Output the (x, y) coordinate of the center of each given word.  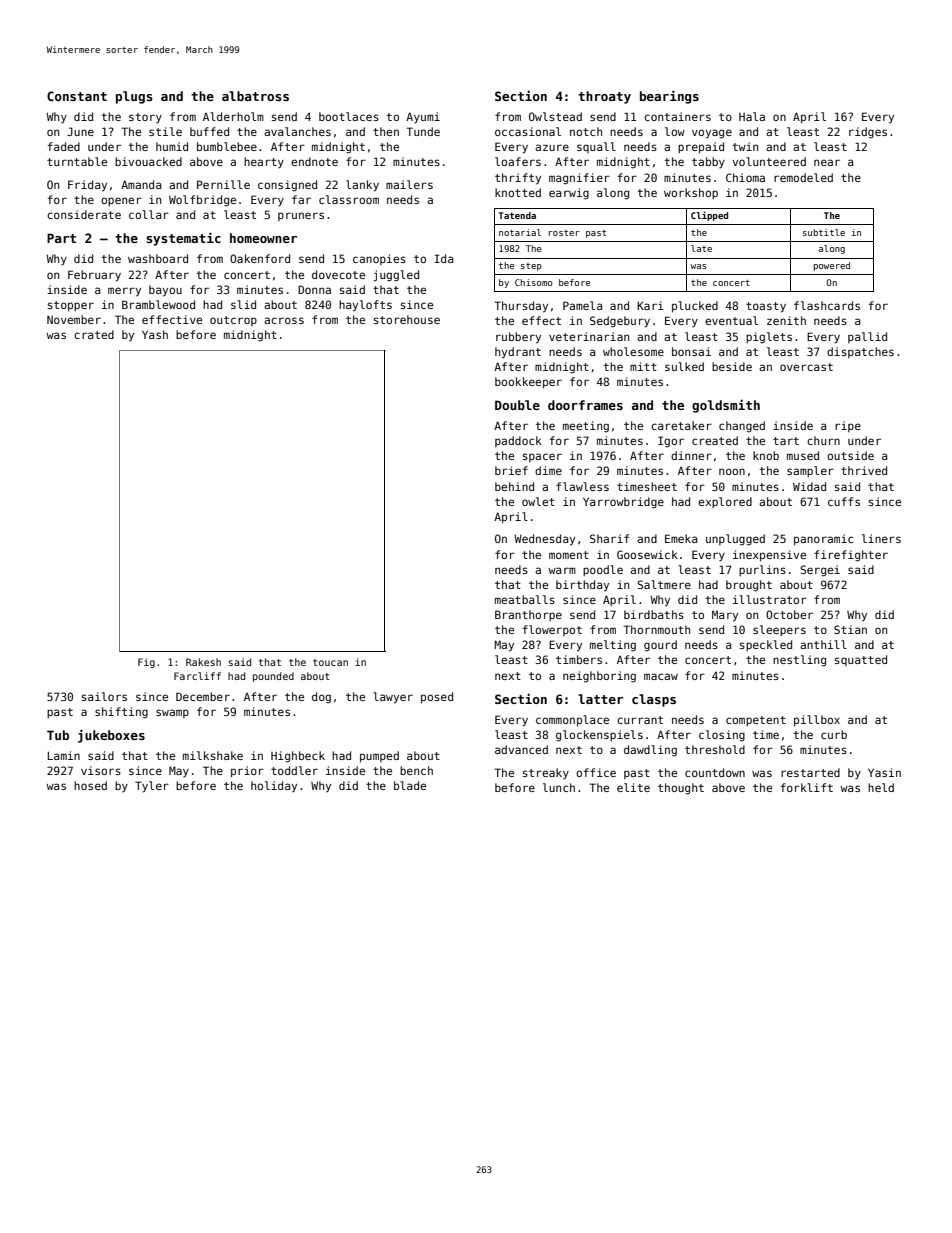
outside (850, 455)
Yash (155, 334)
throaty (604, 97)
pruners (301, 216)
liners (881, 538)
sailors (104, 696)
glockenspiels (599, 736)
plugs (134, 97)
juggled (396, 276)
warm (562, 570)
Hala (752, 116)
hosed (90, 785)
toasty (766, 307)
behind (514, 486)
